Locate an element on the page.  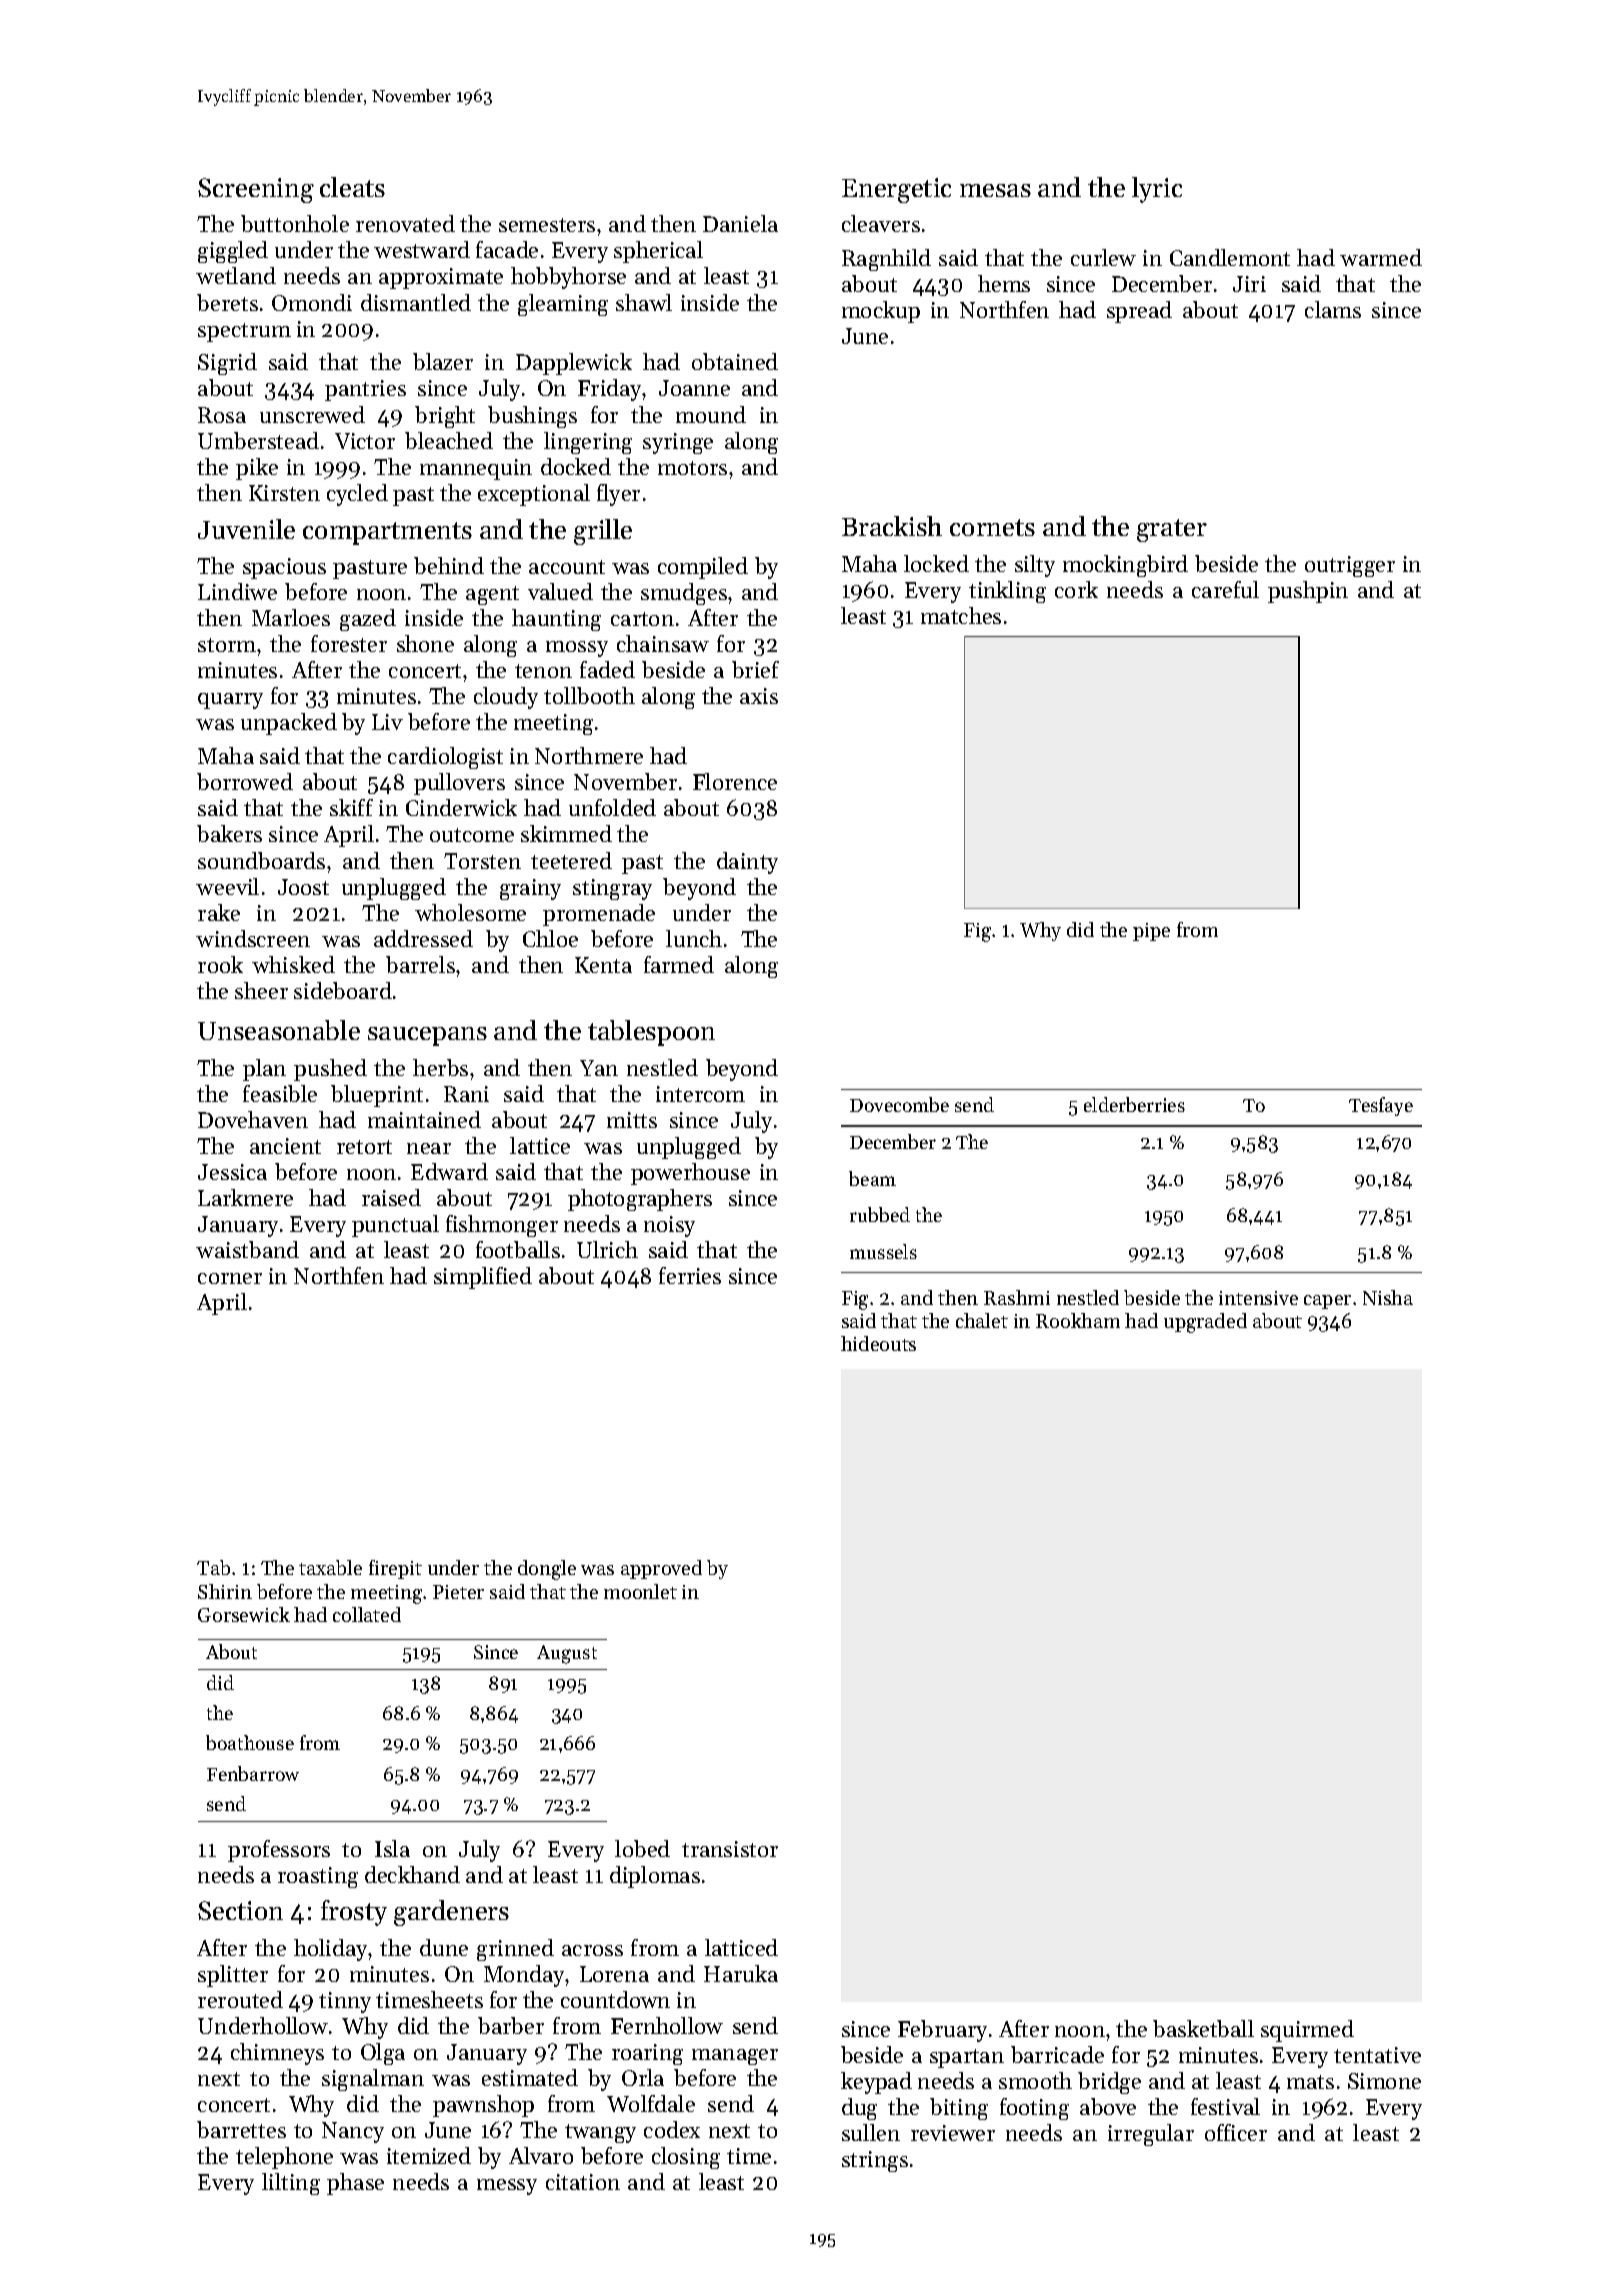
officer is located at coordinates (1236, 2132).
